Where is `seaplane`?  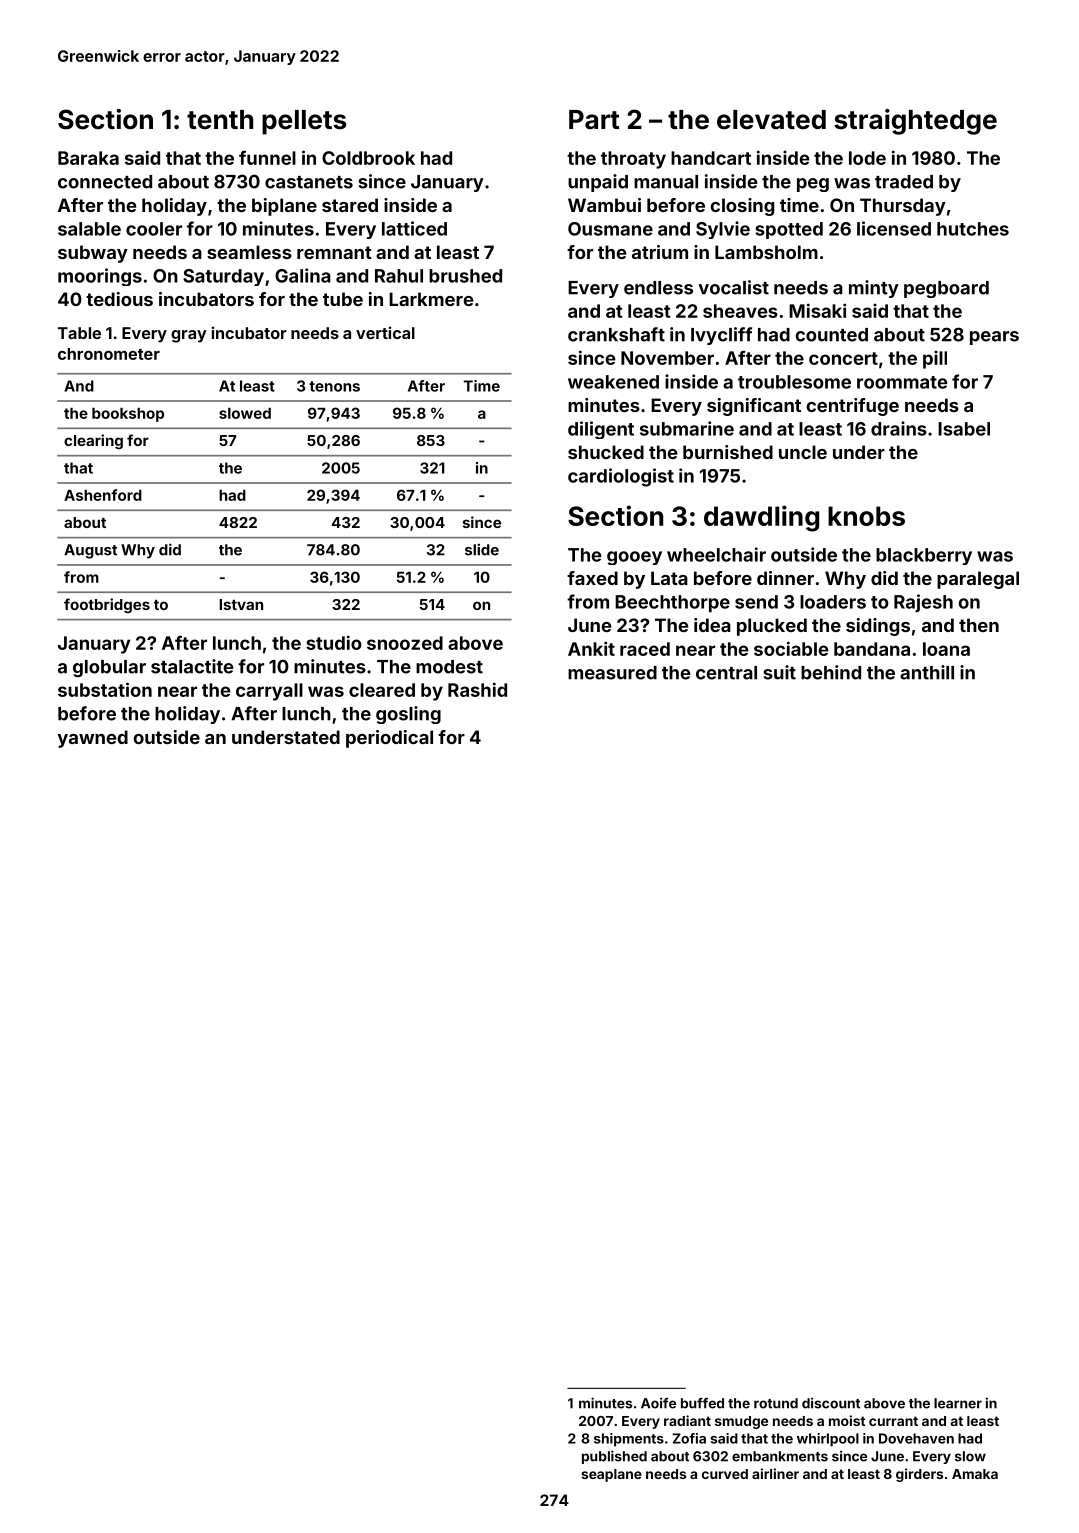 seaplane is located at coordinates (611, 1475).
